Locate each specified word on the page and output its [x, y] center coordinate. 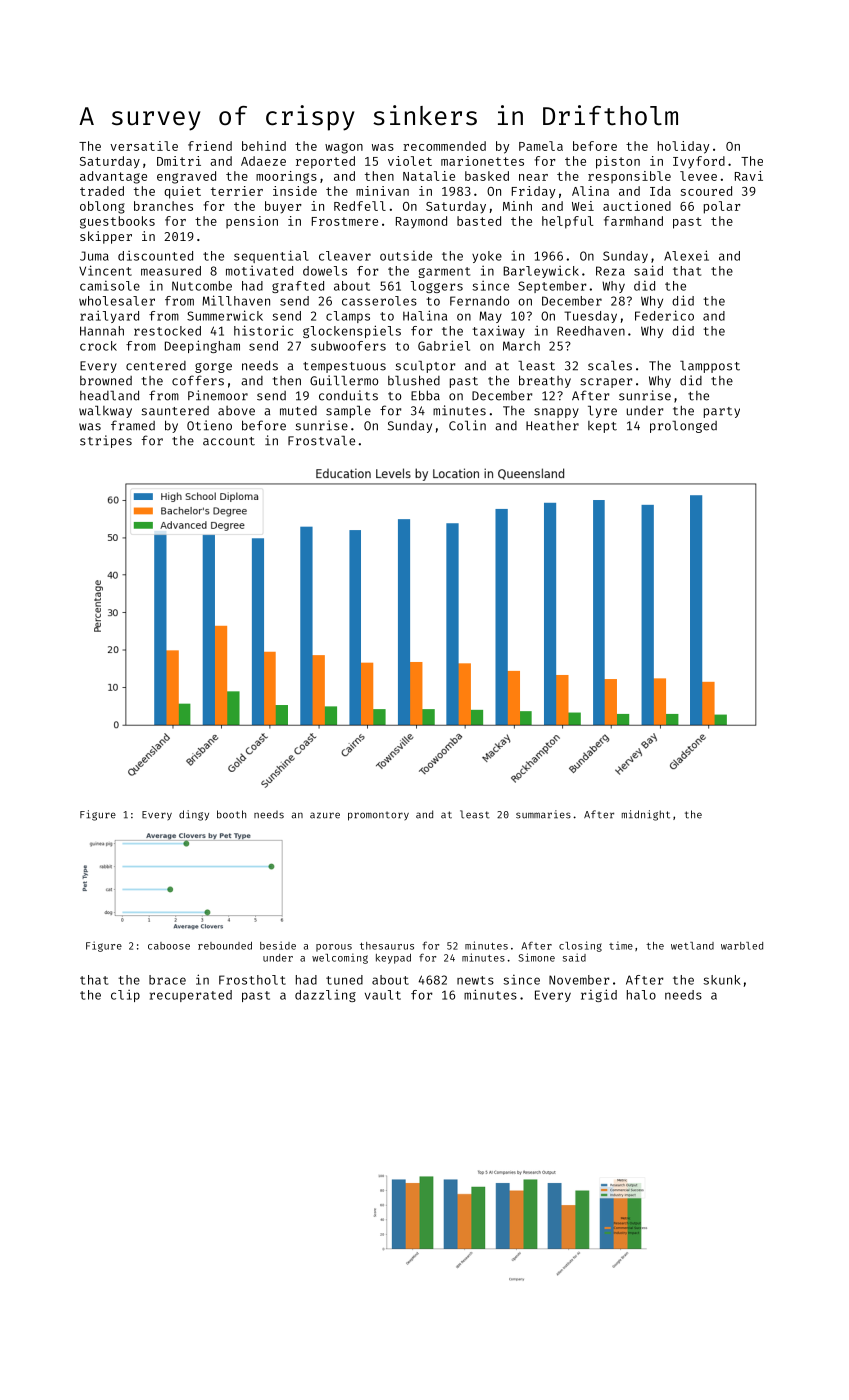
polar [722, 207]
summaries [543, 814]
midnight [646, 815]
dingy [194, 815]
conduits [348, 395]
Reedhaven [591, 331]
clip [125, 996]
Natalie [429, 176]
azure [325, 815]
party [722, 412]
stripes [106, 441]
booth [231, 814]
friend [210, 146]
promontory [378, 816]
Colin [467, 425]
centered [156, 366]
